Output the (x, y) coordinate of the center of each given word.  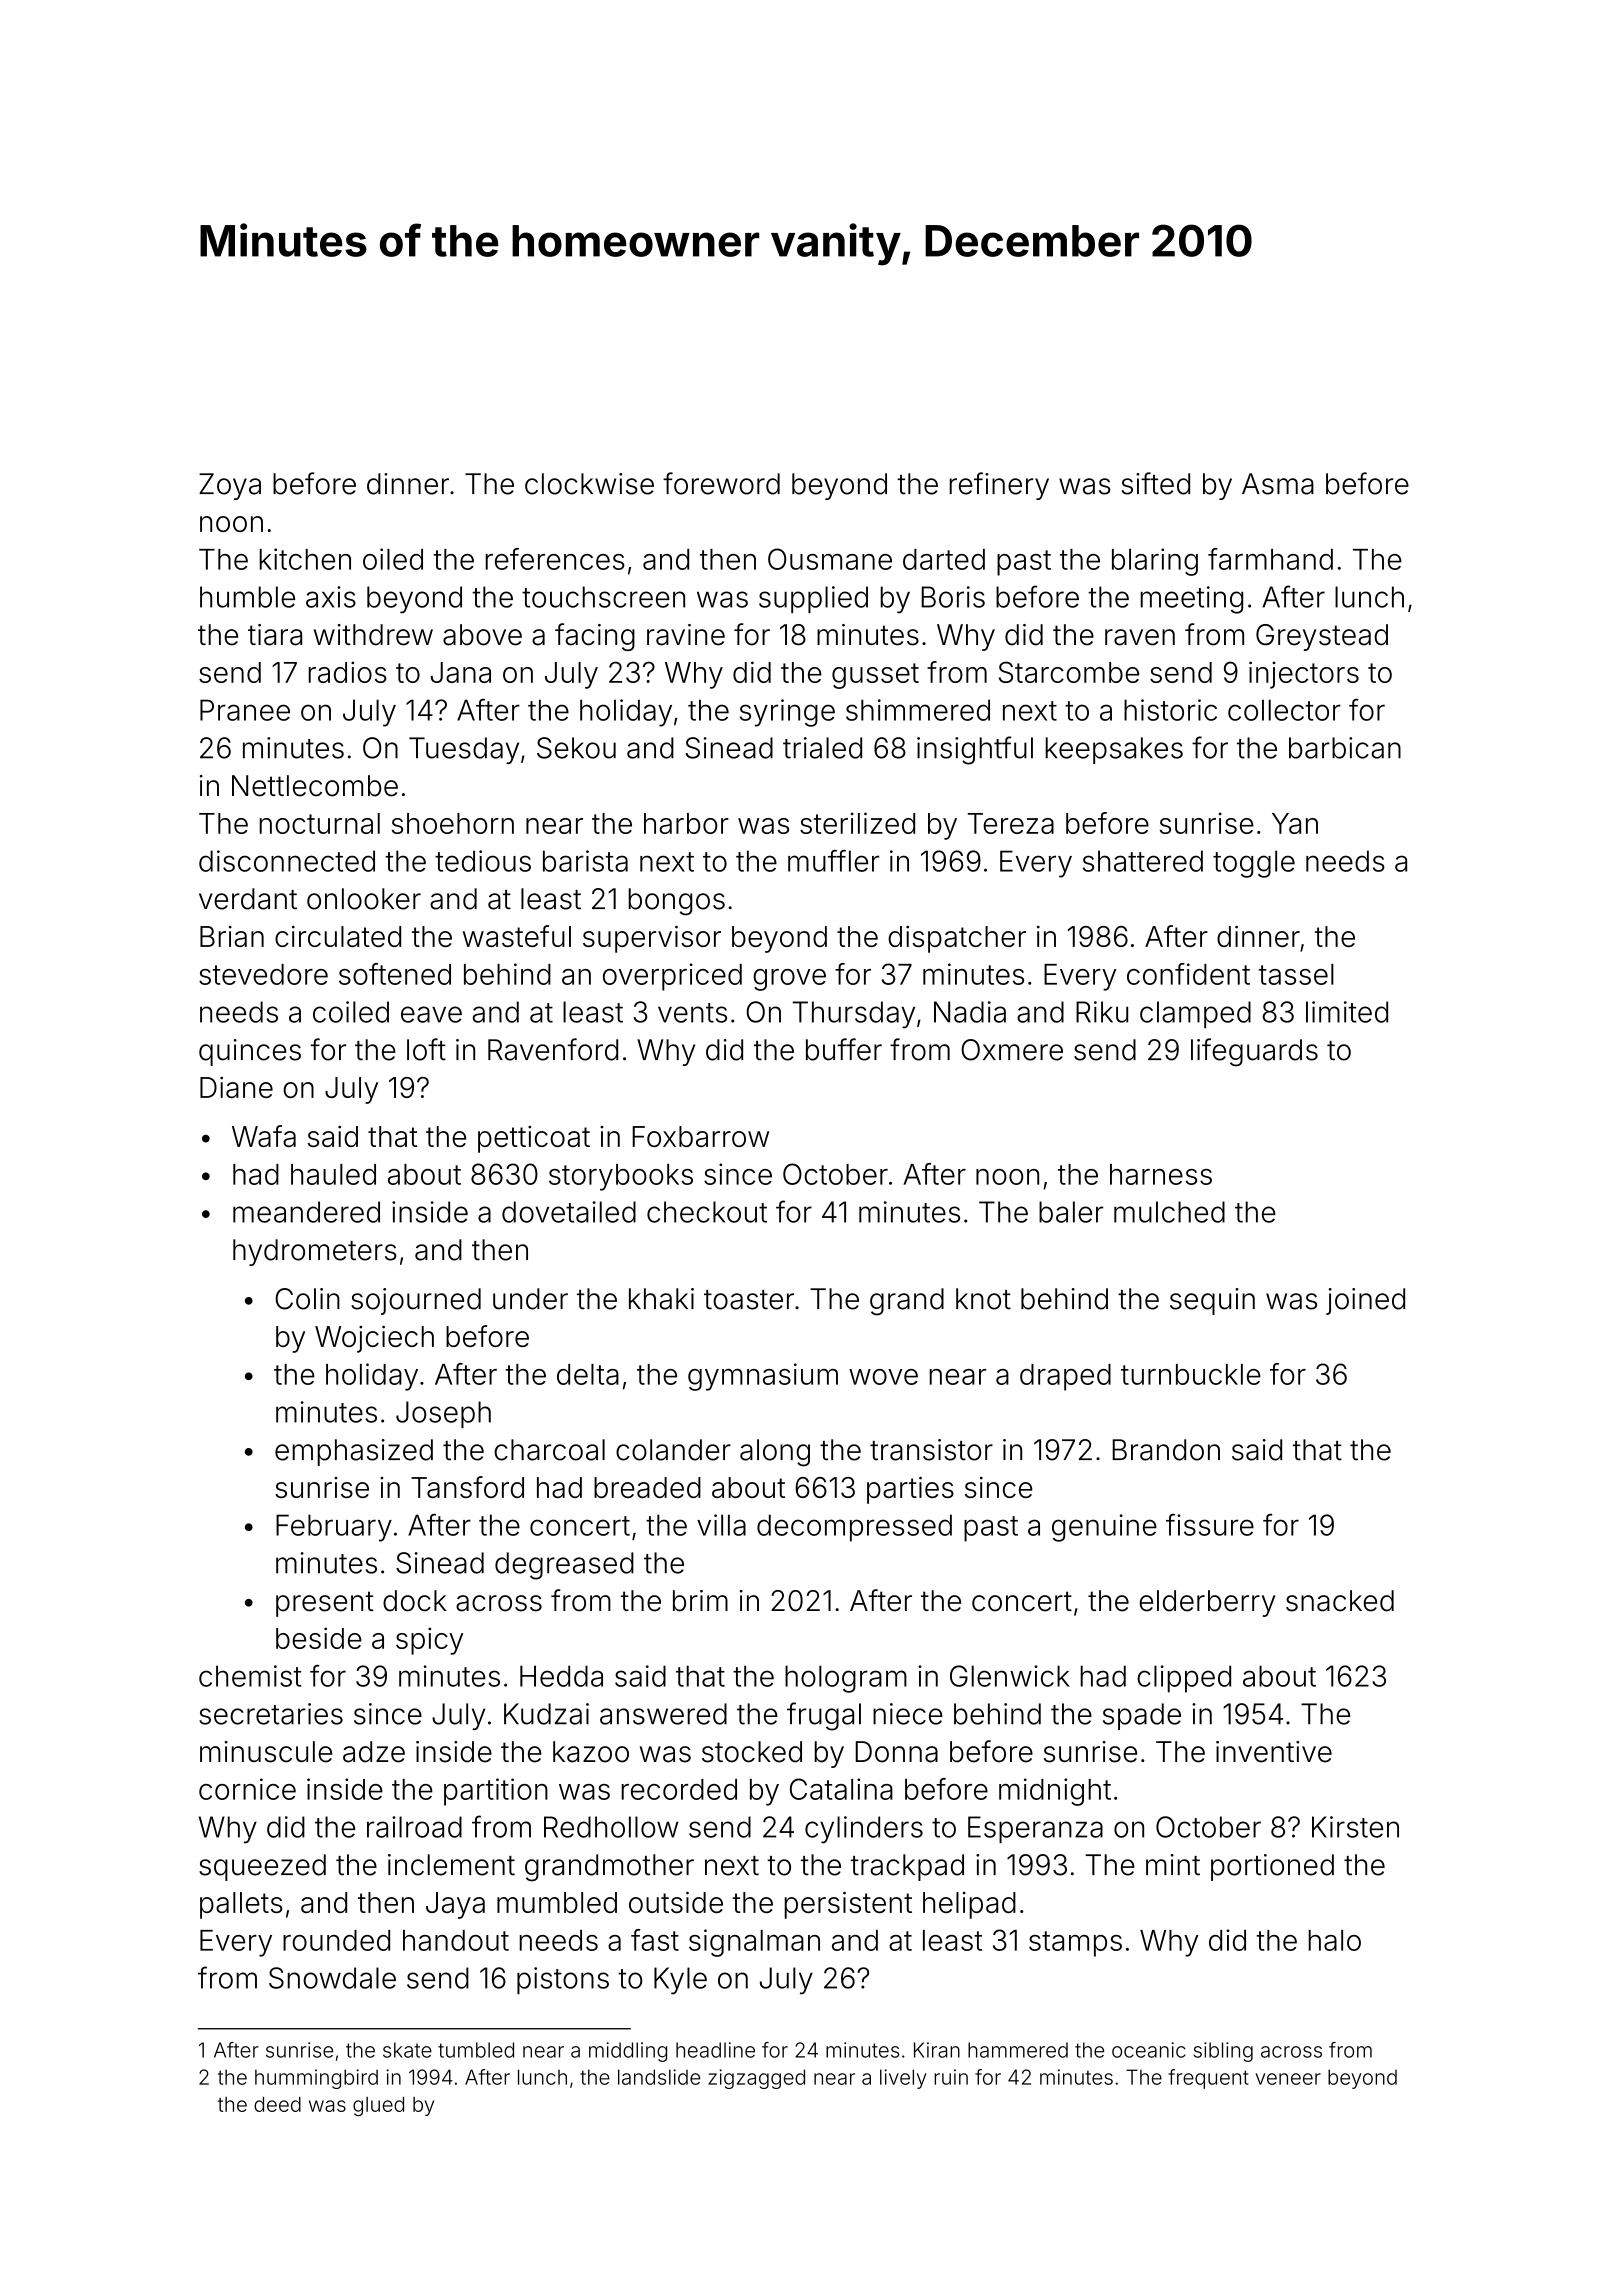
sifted (1155, 483)
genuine (1104, 1528)
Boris (953, 597)
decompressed (854, 1528)
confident (1188, 974)
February (334, 1528)
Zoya (230, 486)
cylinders (864, 1830)
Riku (1102, 1012)
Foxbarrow (700, 1136)
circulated (338, 936)
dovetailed (569, 1212)
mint (1173, 1865)
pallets (241, 1905)
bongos (677, 902)
